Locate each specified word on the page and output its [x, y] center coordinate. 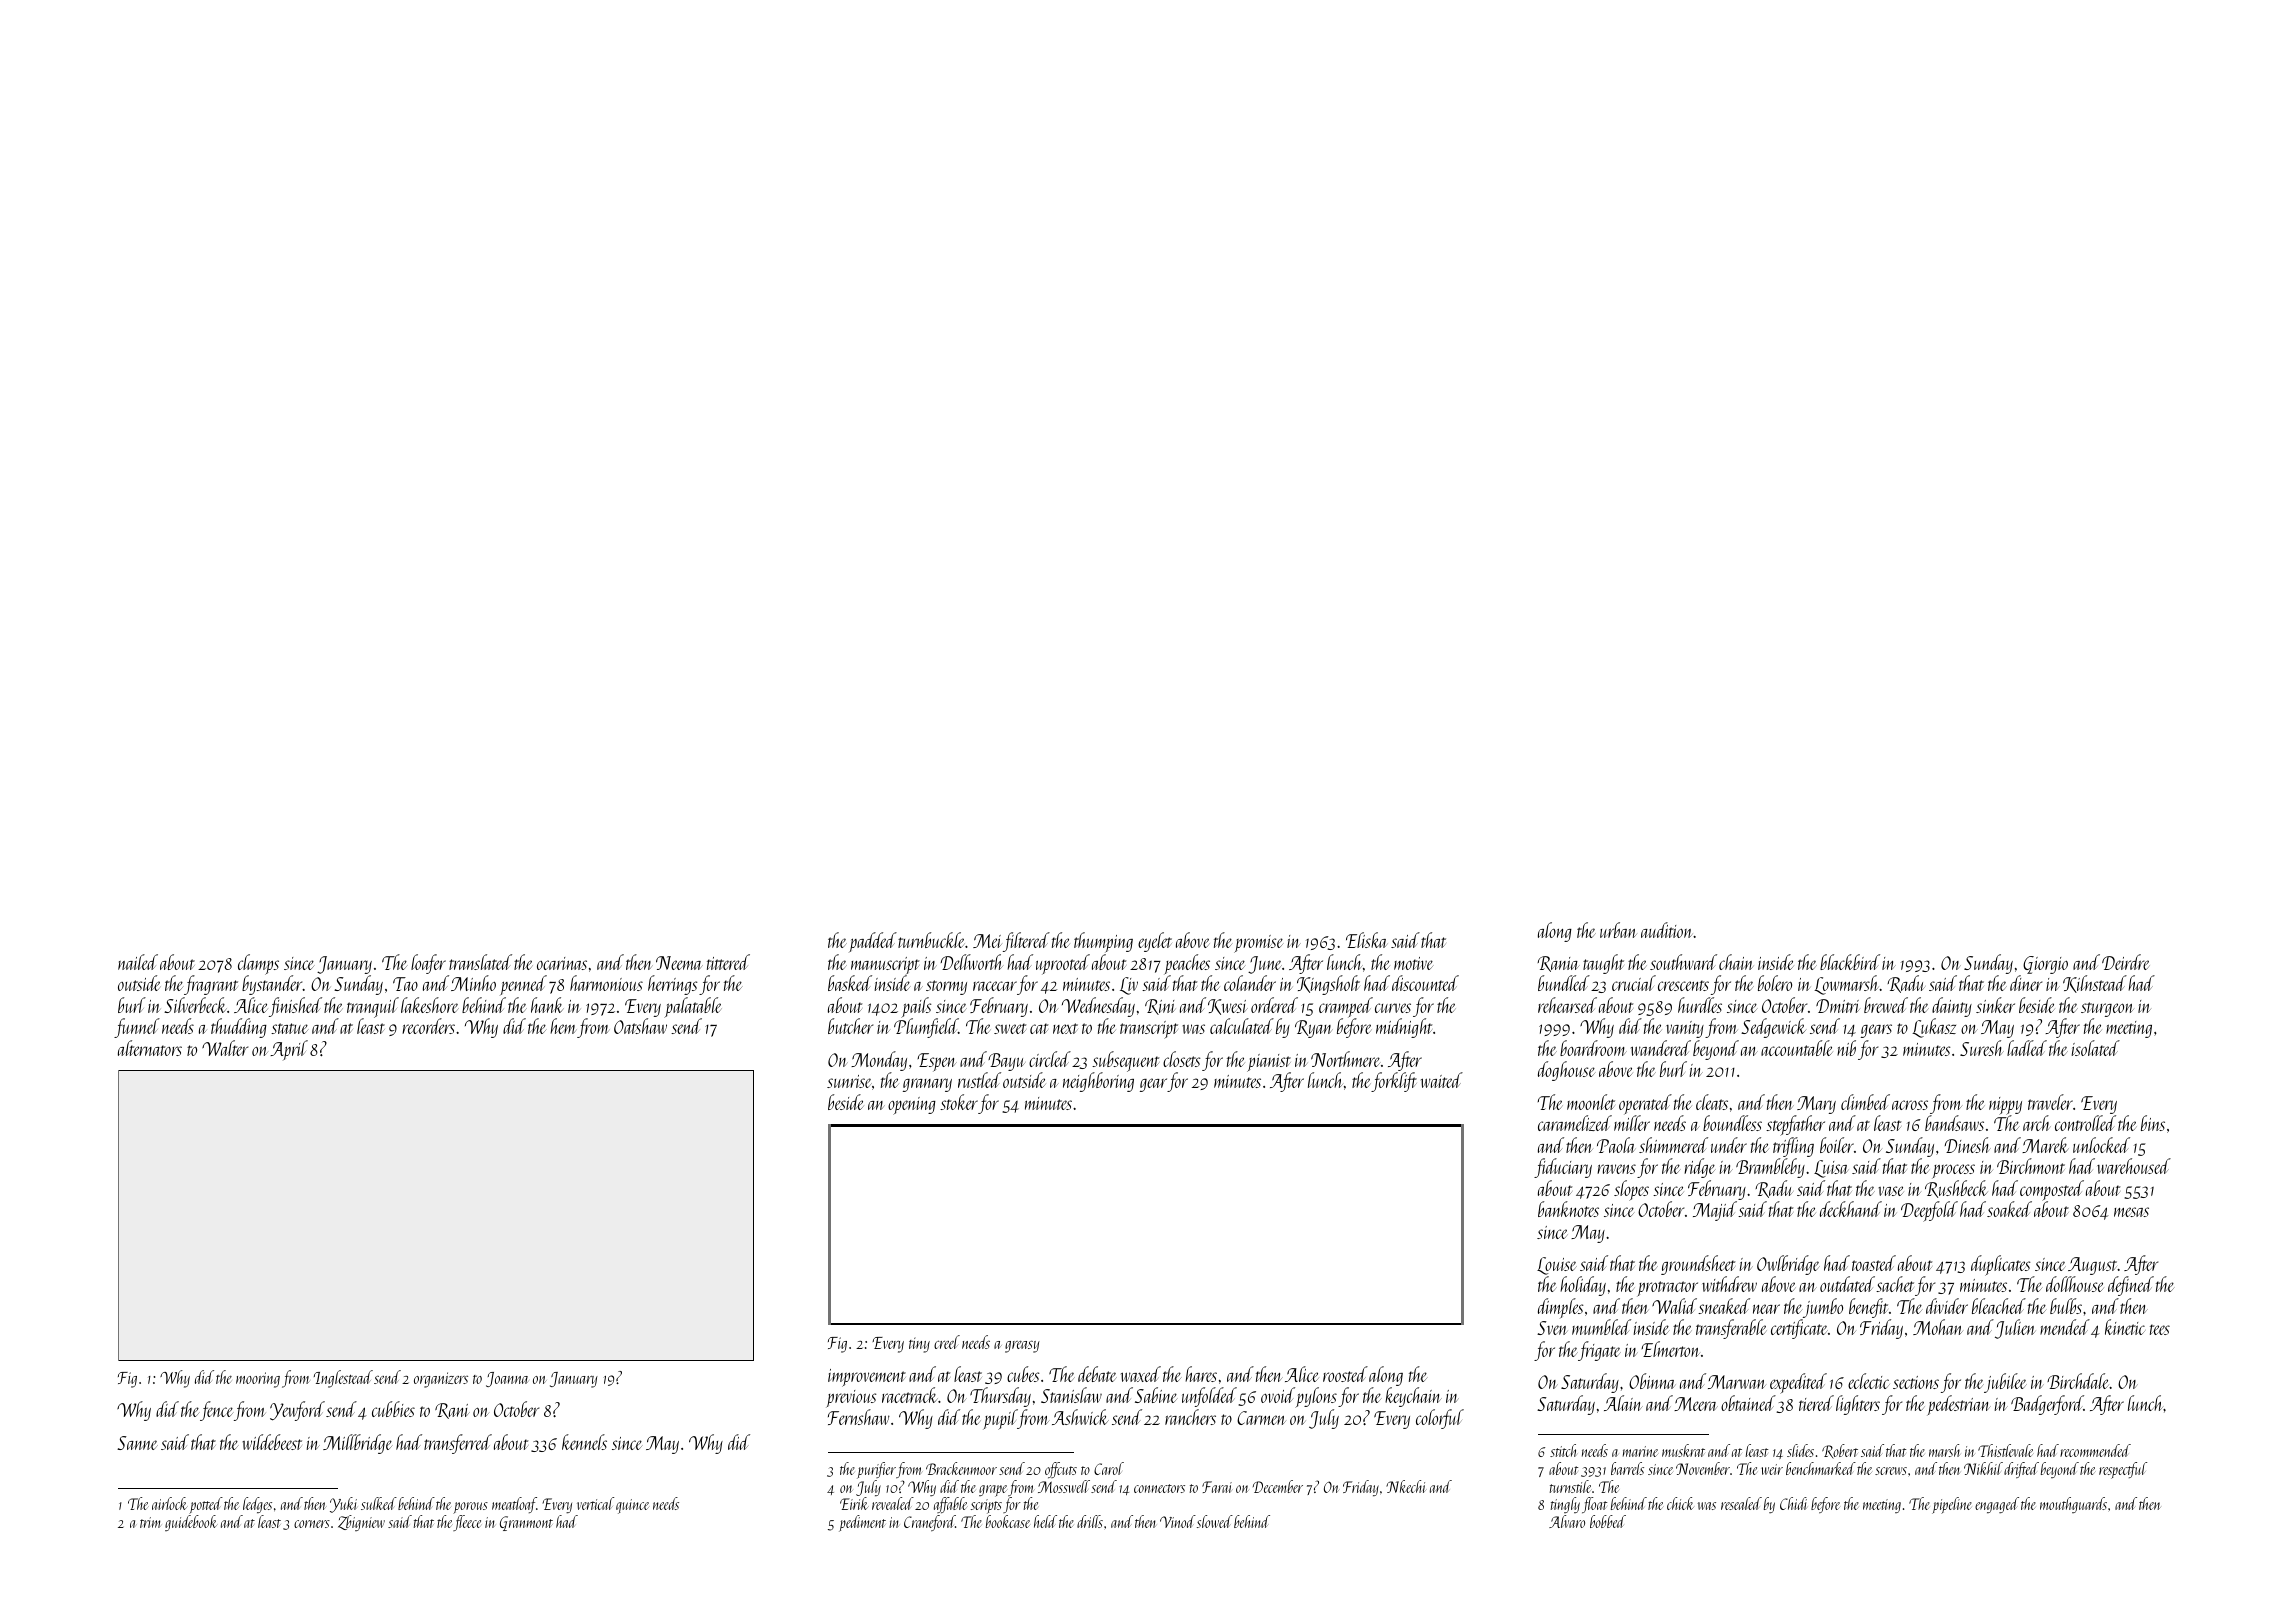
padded [873, 942]
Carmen [1261, 1418]
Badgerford [2047, 1405]
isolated [2096, 1048]
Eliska [1366, 940]
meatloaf [514, 1505]
